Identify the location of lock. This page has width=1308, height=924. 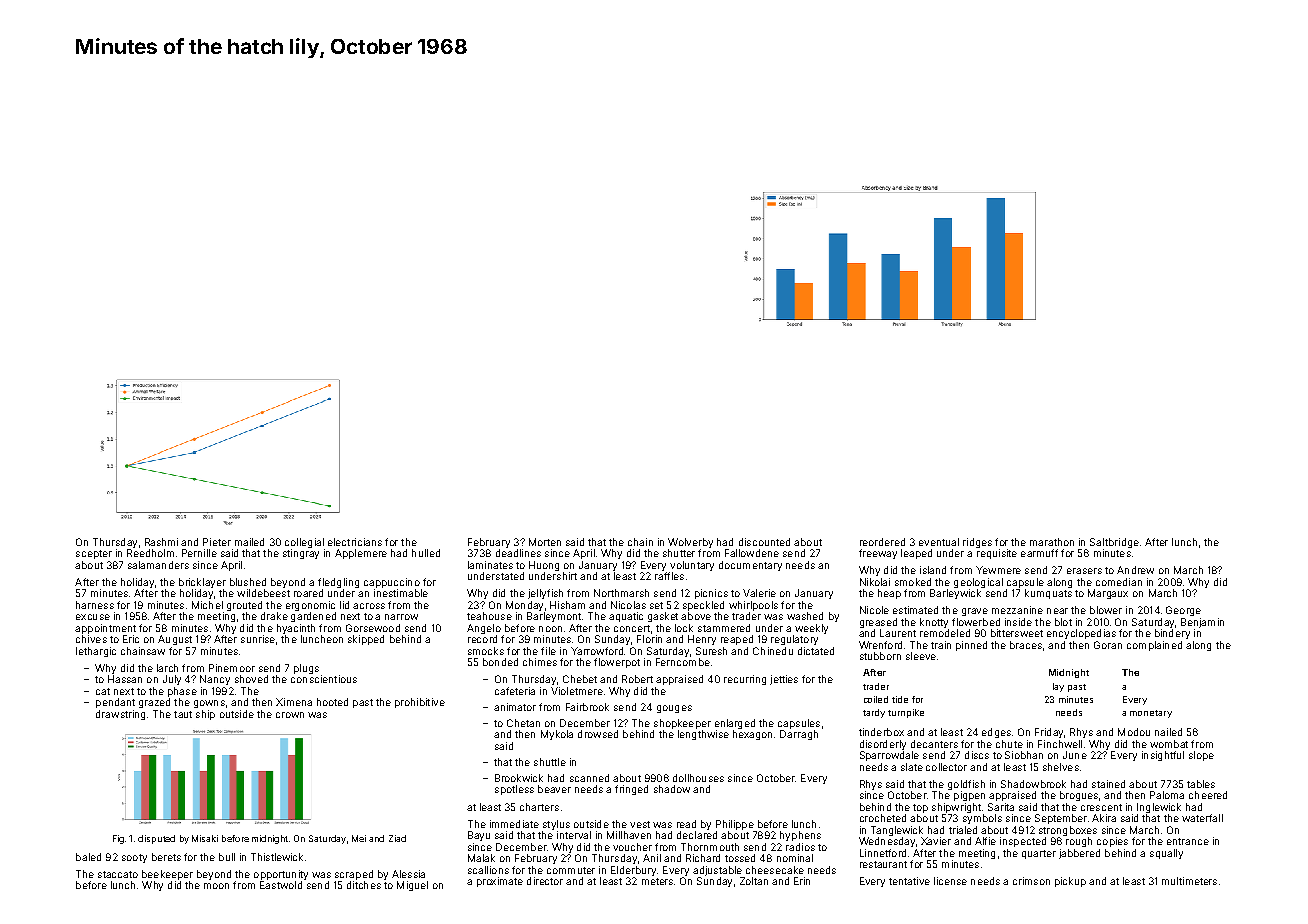
(684, 628).
